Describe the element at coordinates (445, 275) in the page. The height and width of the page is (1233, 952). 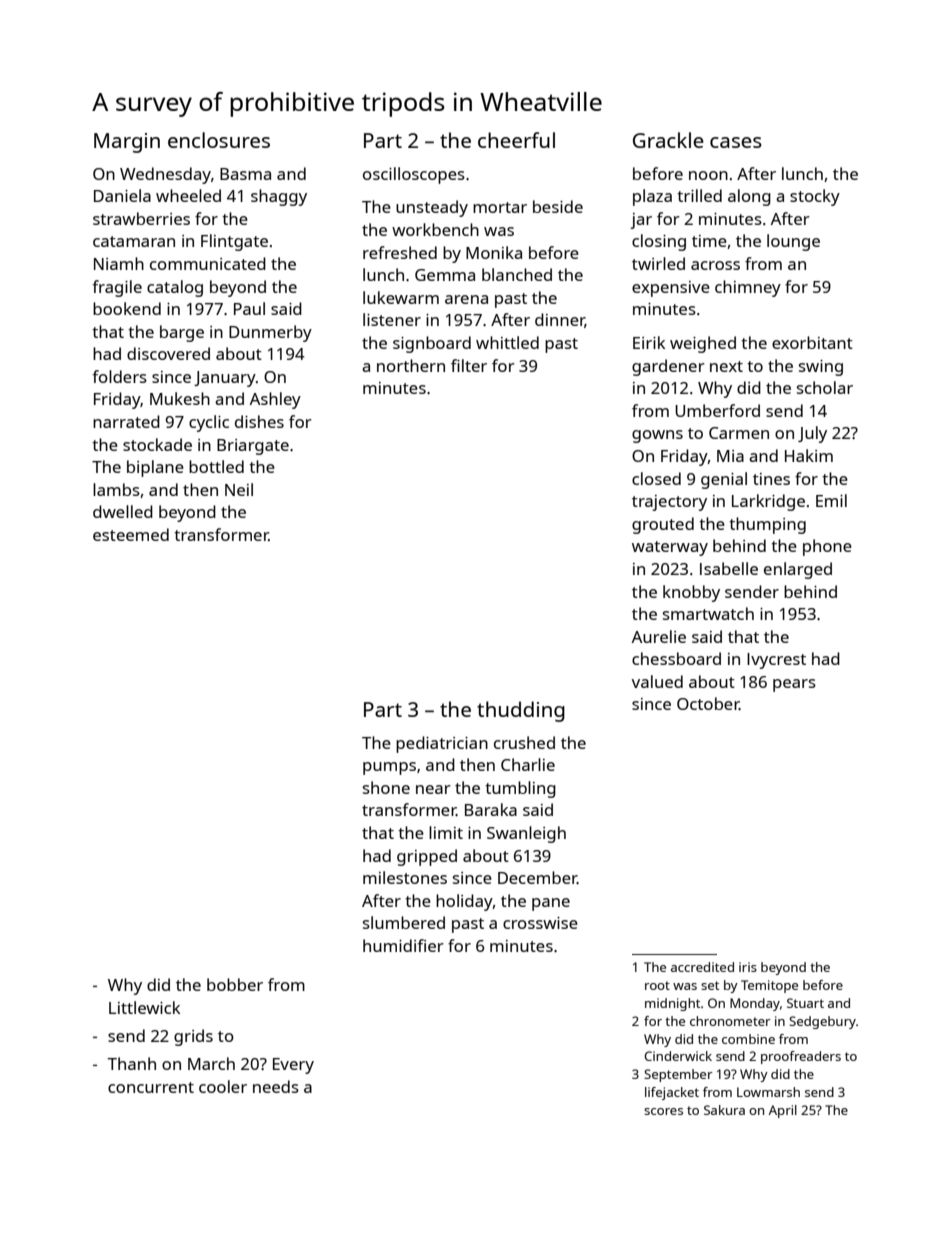
I see `Gemma` at that location.
